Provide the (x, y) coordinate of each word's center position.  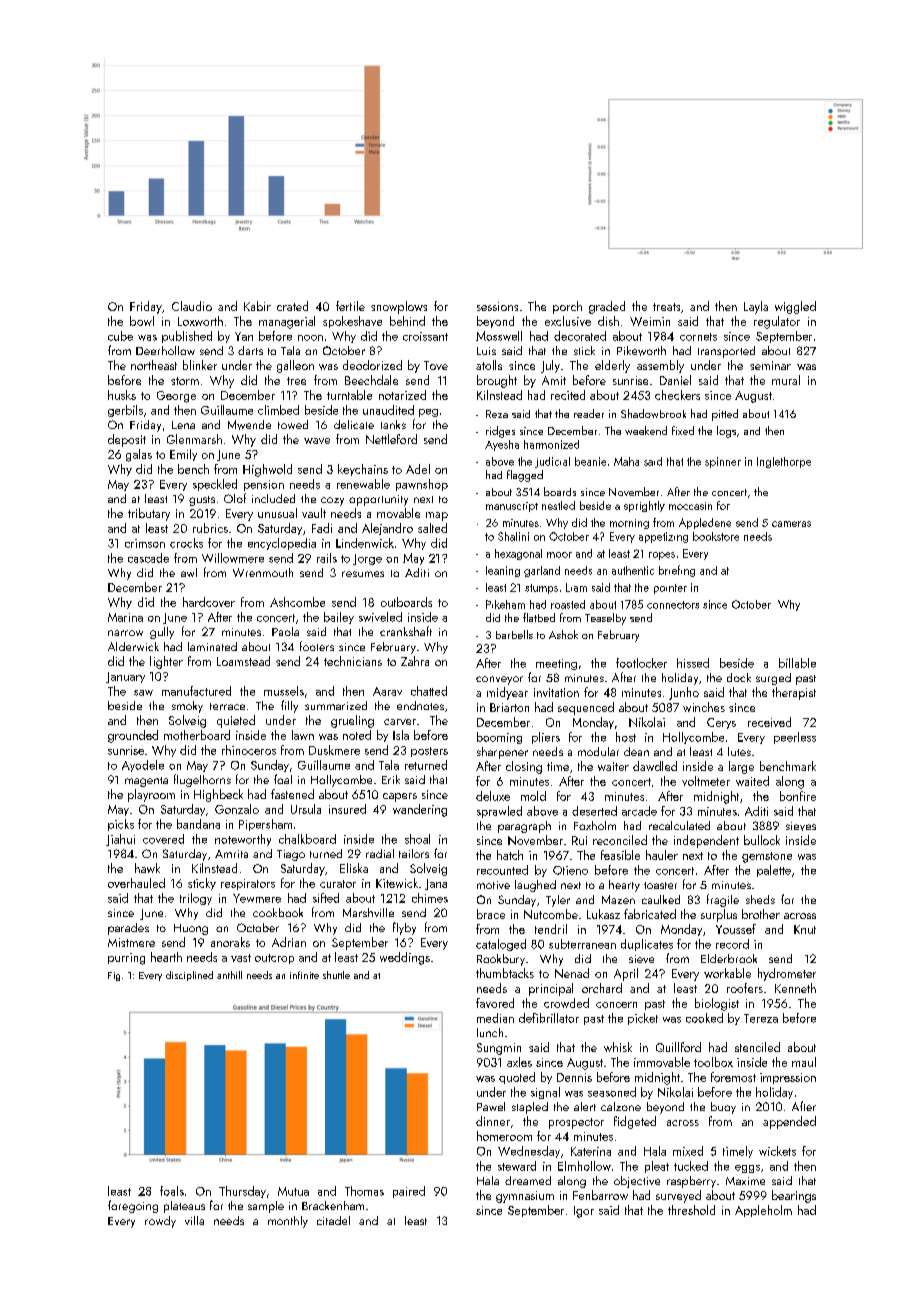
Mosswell (499, 336)
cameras (791, 524)
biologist (717, 1004)
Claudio (192, 306)
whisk (618, 1047)
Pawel (491, 1106)
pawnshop (422, 485)
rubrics (210, 528)
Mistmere (131, 942)
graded (607, 307)
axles (519, 1062)
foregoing (133, 1206)
